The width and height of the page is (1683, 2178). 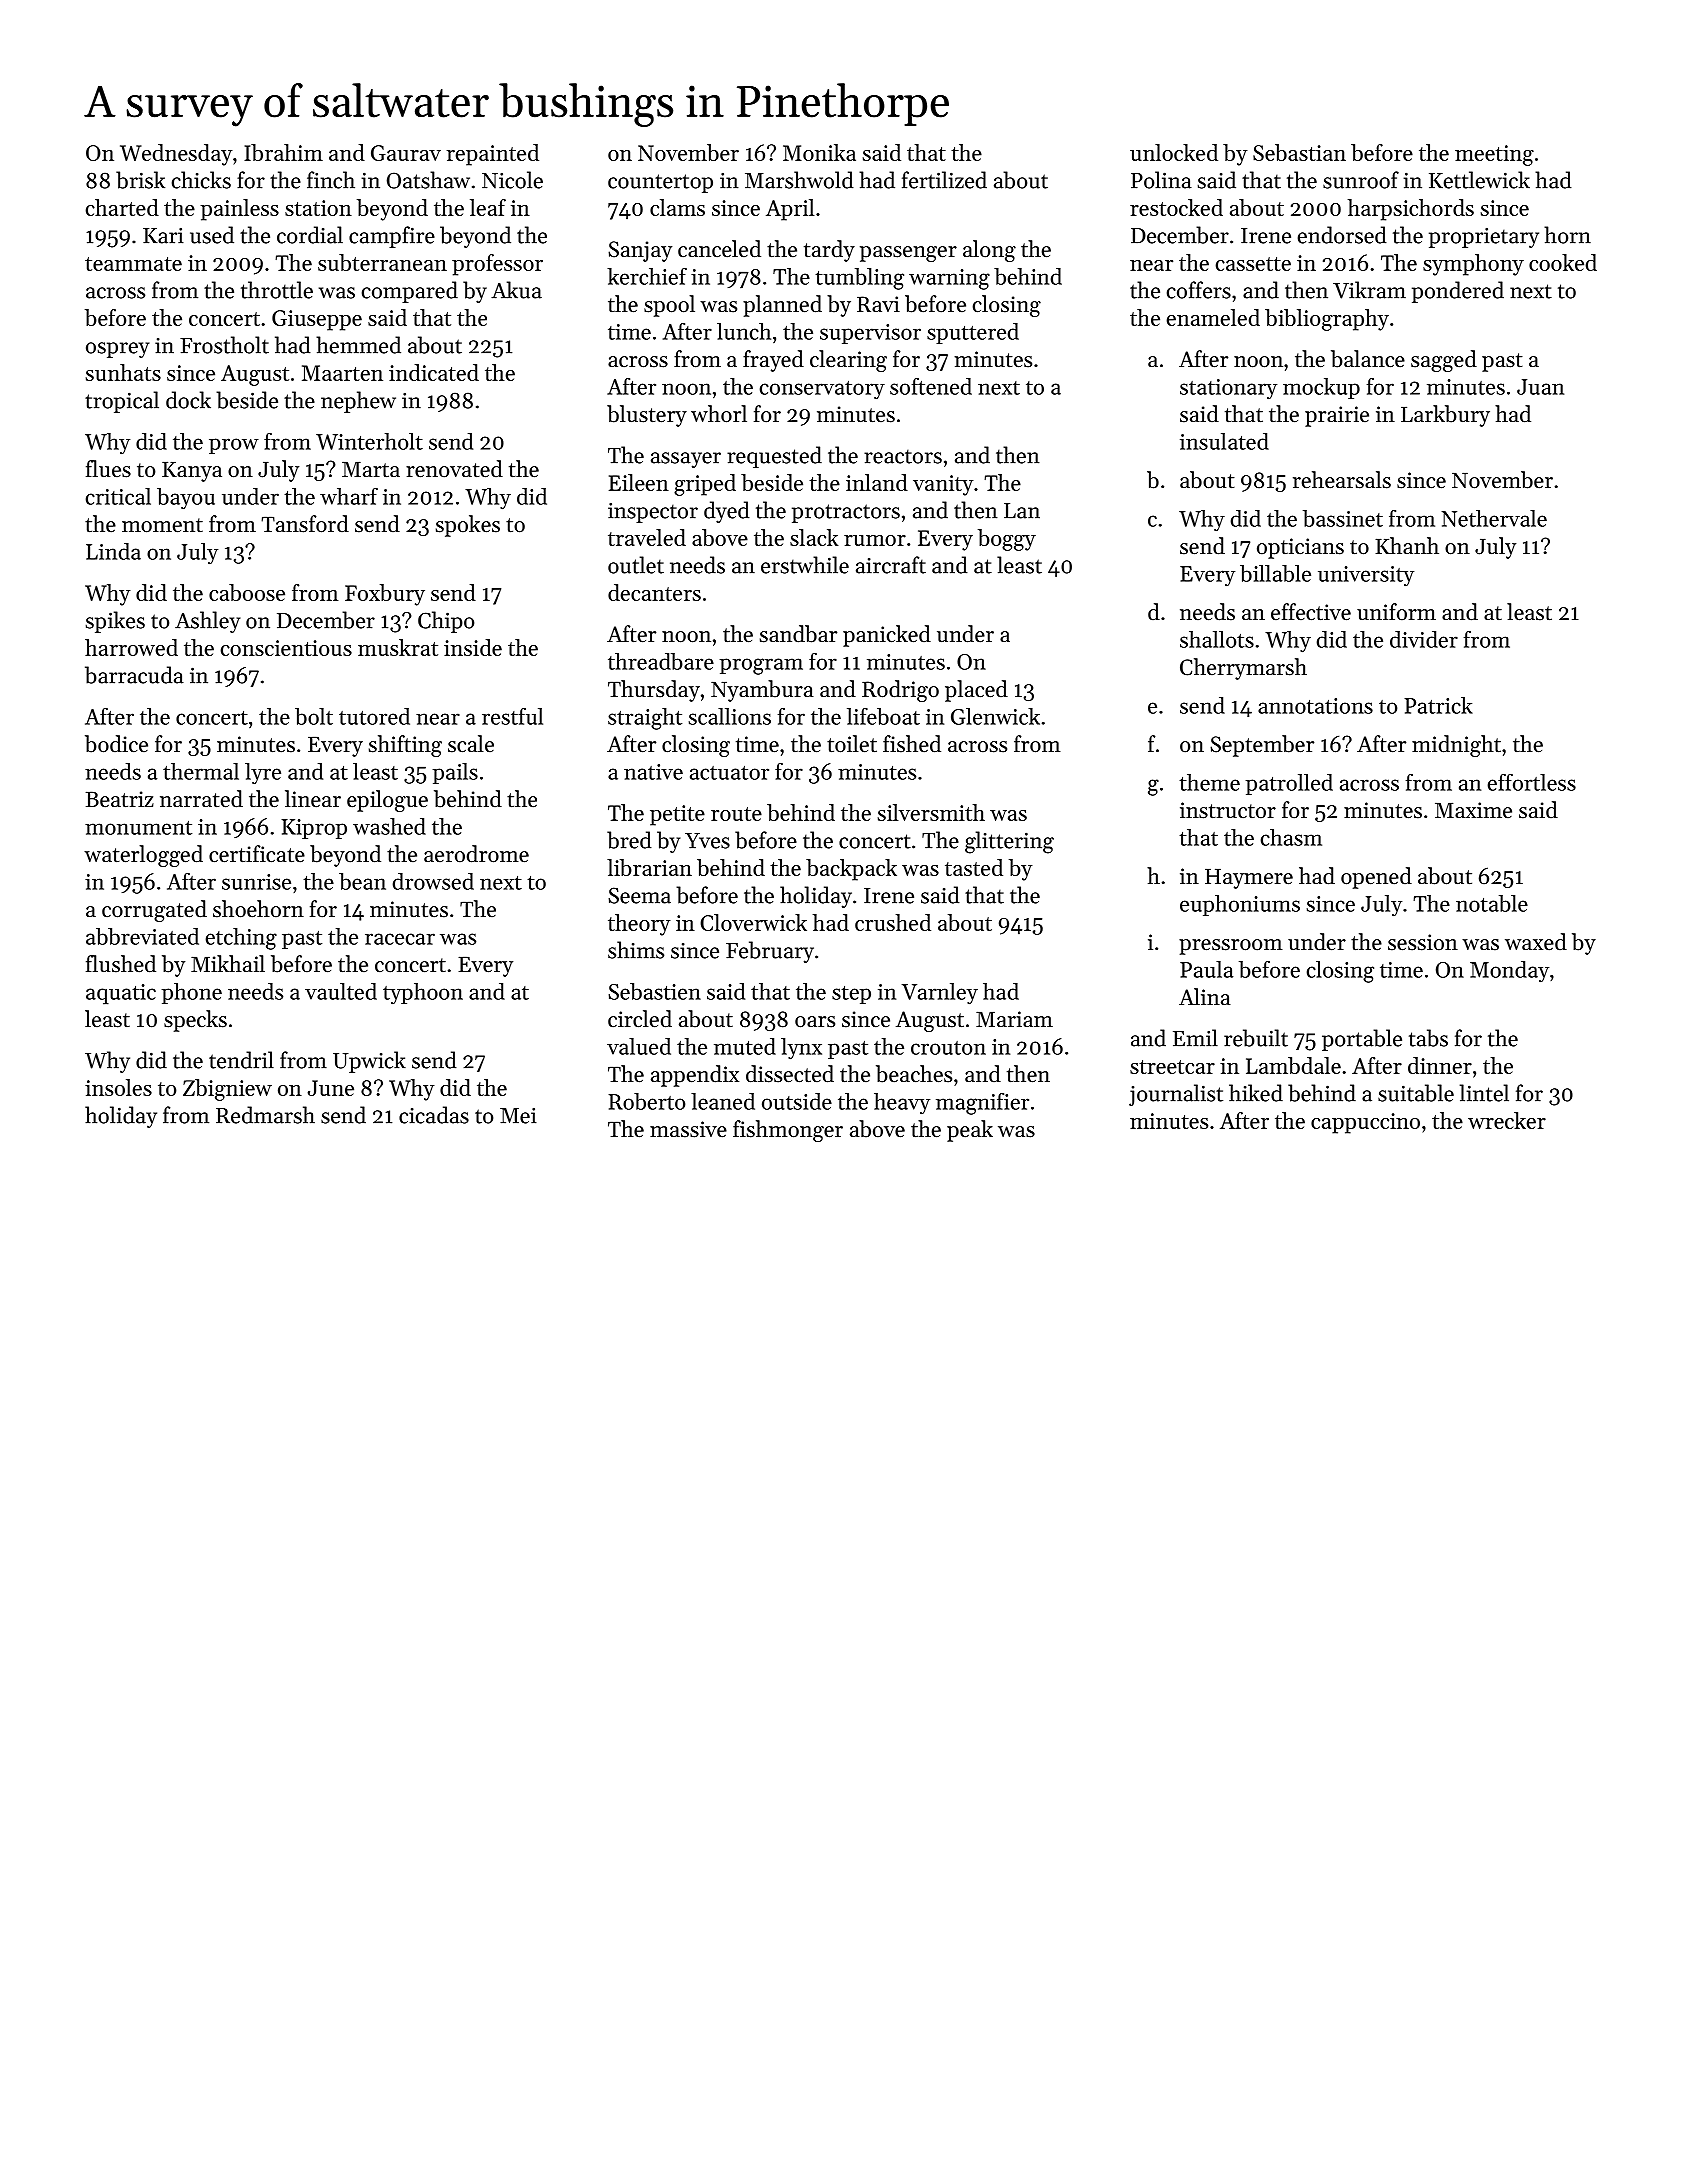 What do you see at coordinates (116, 744) in the page?
I see `bodice` at bounding box center [116, 744].
